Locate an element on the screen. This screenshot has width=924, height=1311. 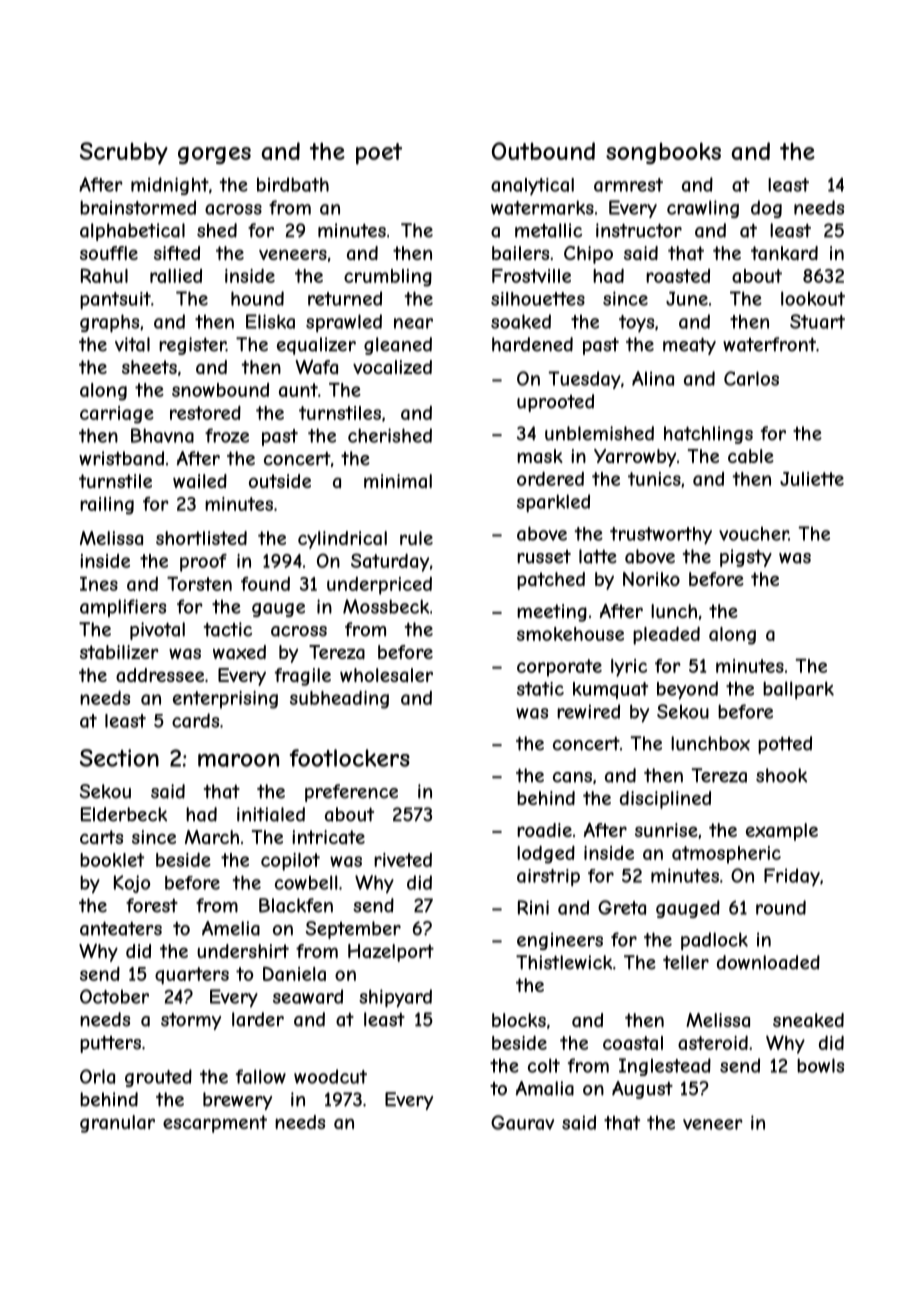
intricate is located at coordinates (328, 837).
